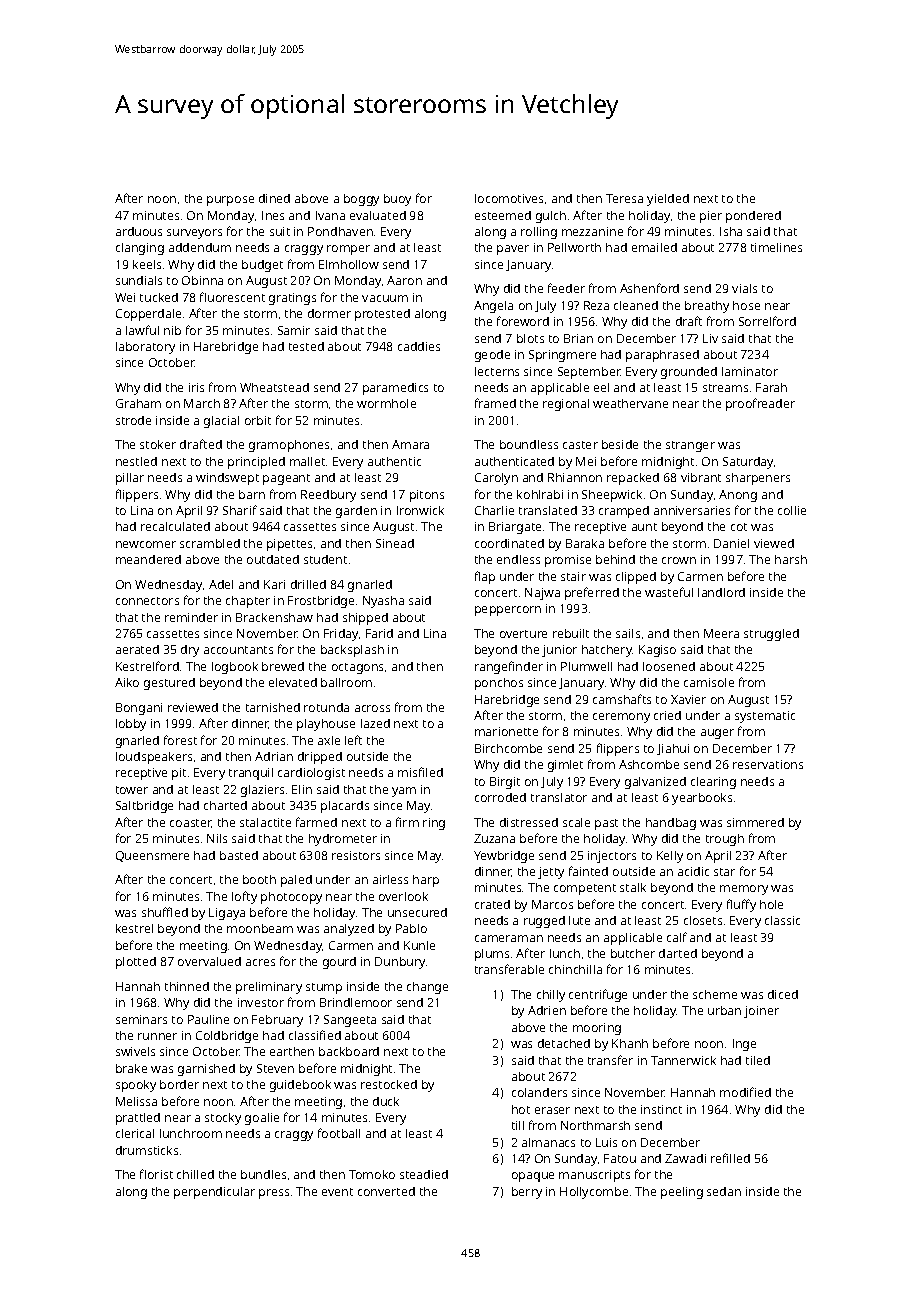 This document has width=924, height=1308. Describe the element at coordinates (633, 887) in the document. I see `stalk` at that location.
